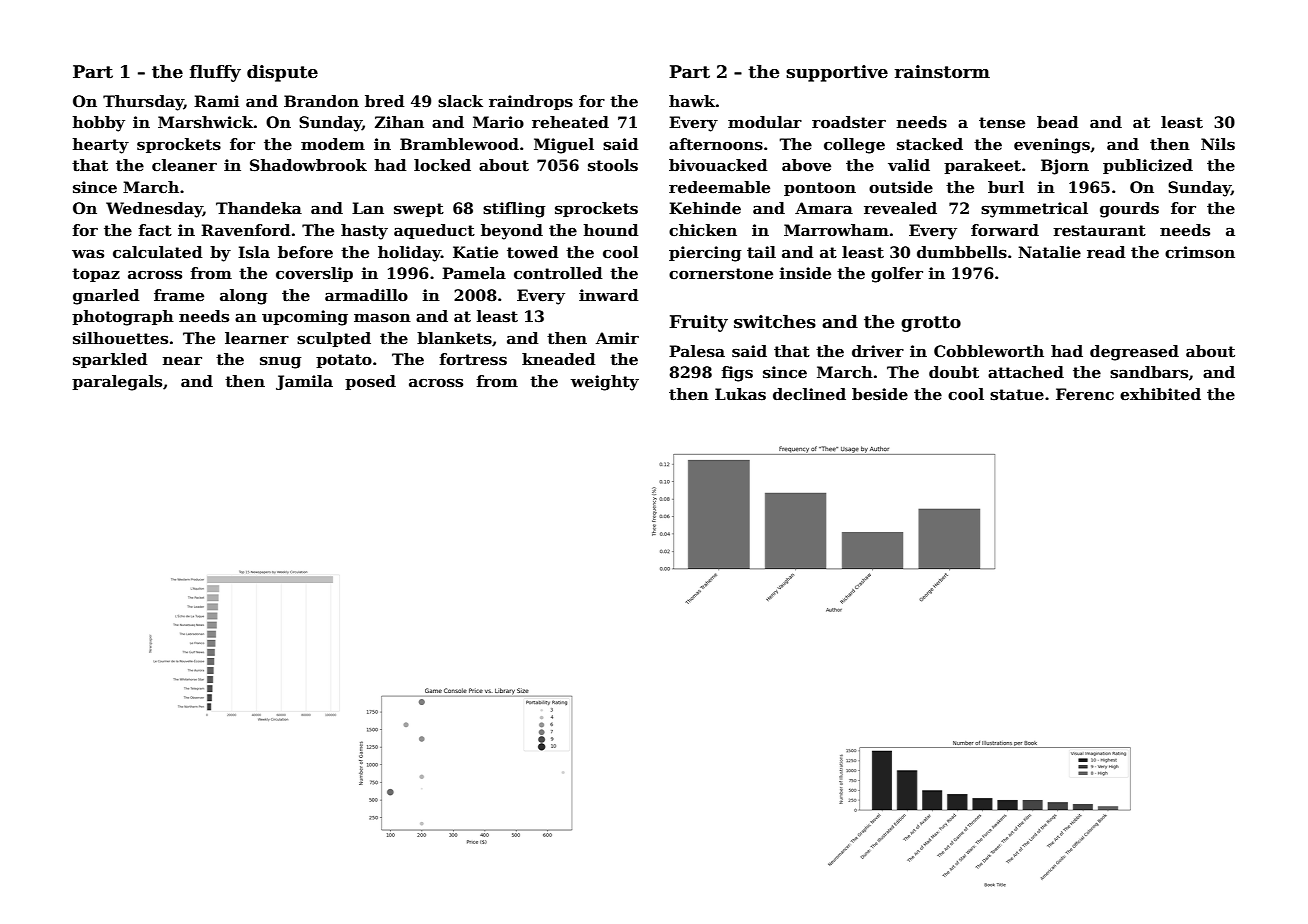 This page has height=924, width=1308. What do you see at coordinates (617, 338) in the page?
I see `Amir` at bounding box center [617, 338].
